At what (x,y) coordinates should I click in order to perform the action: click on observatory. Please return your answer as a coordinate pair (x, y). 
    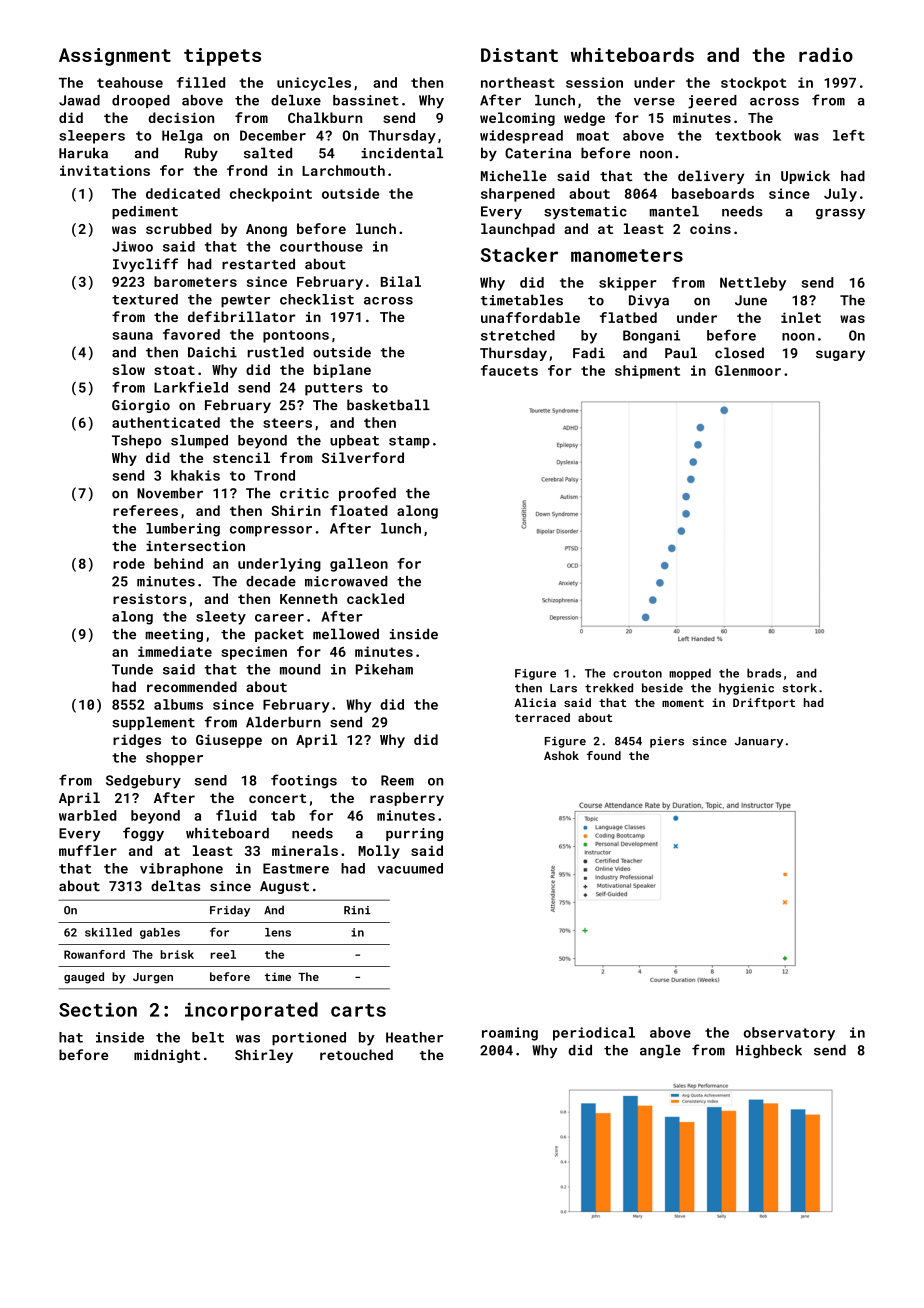
    Looking at the image, I should click on (789, 1034).
